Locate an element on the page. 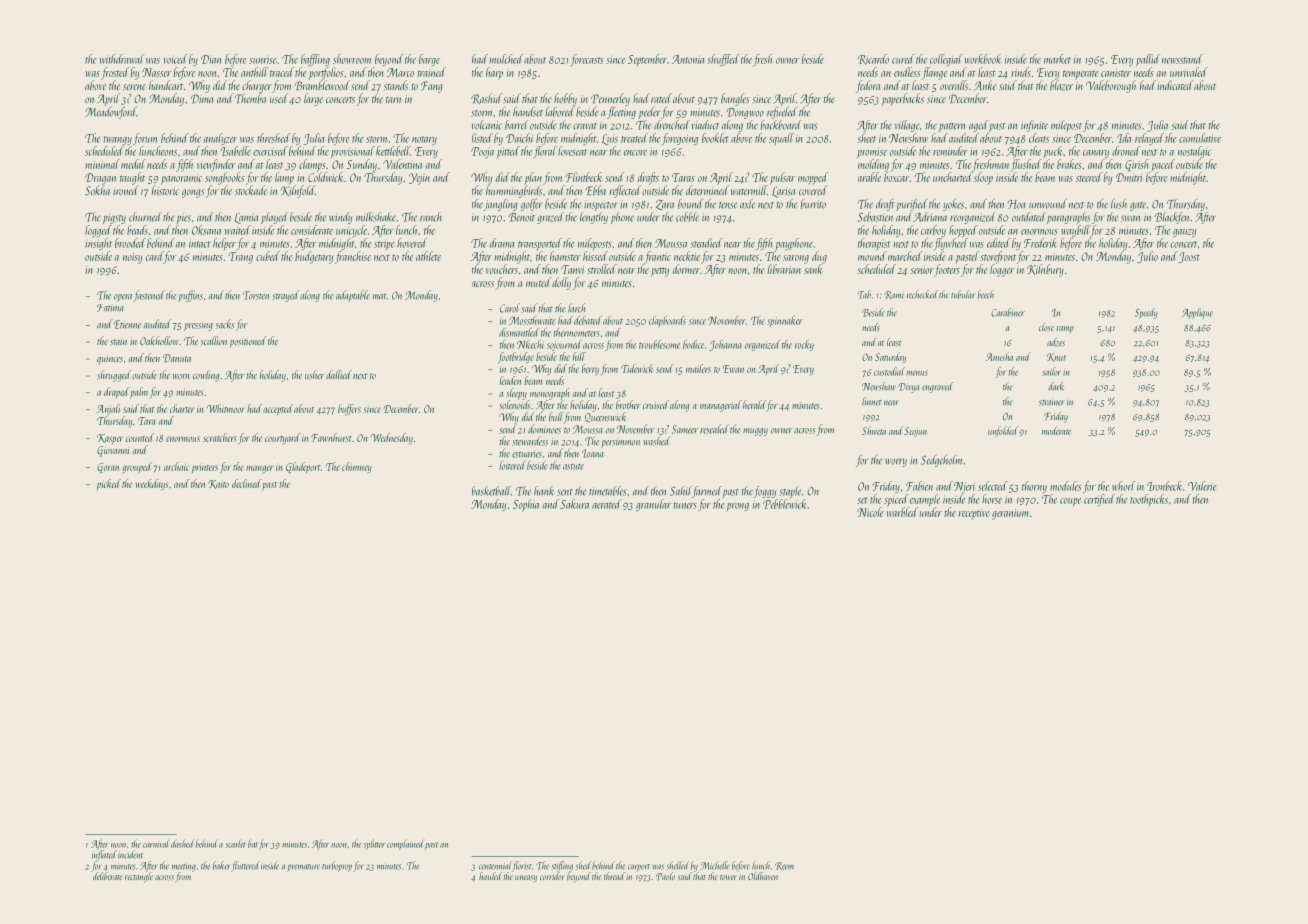 The image size is (1308, 924). chimney is located at coordinates (357, 467).
